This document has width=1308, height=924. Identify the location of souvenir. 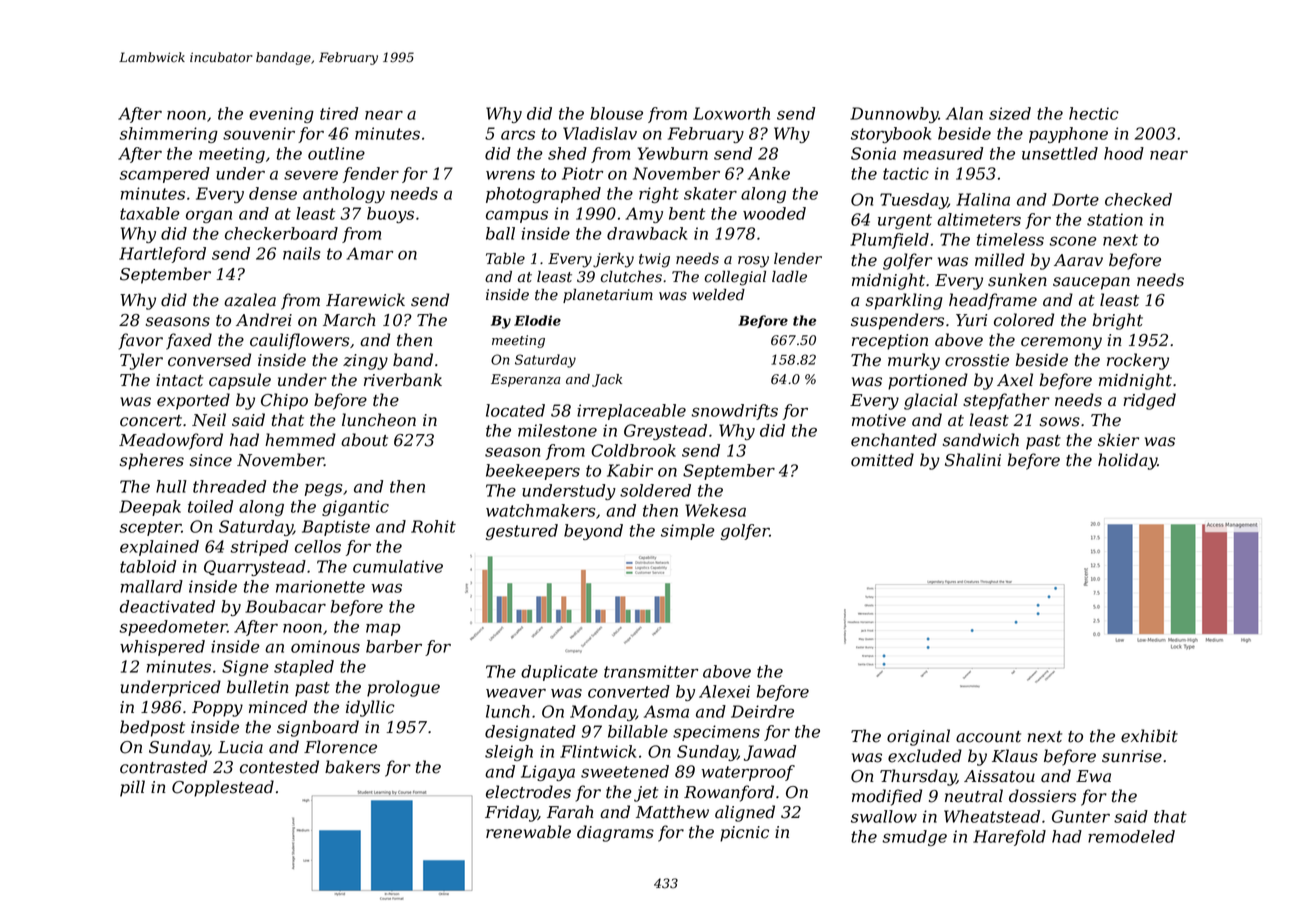
(259, 133).
